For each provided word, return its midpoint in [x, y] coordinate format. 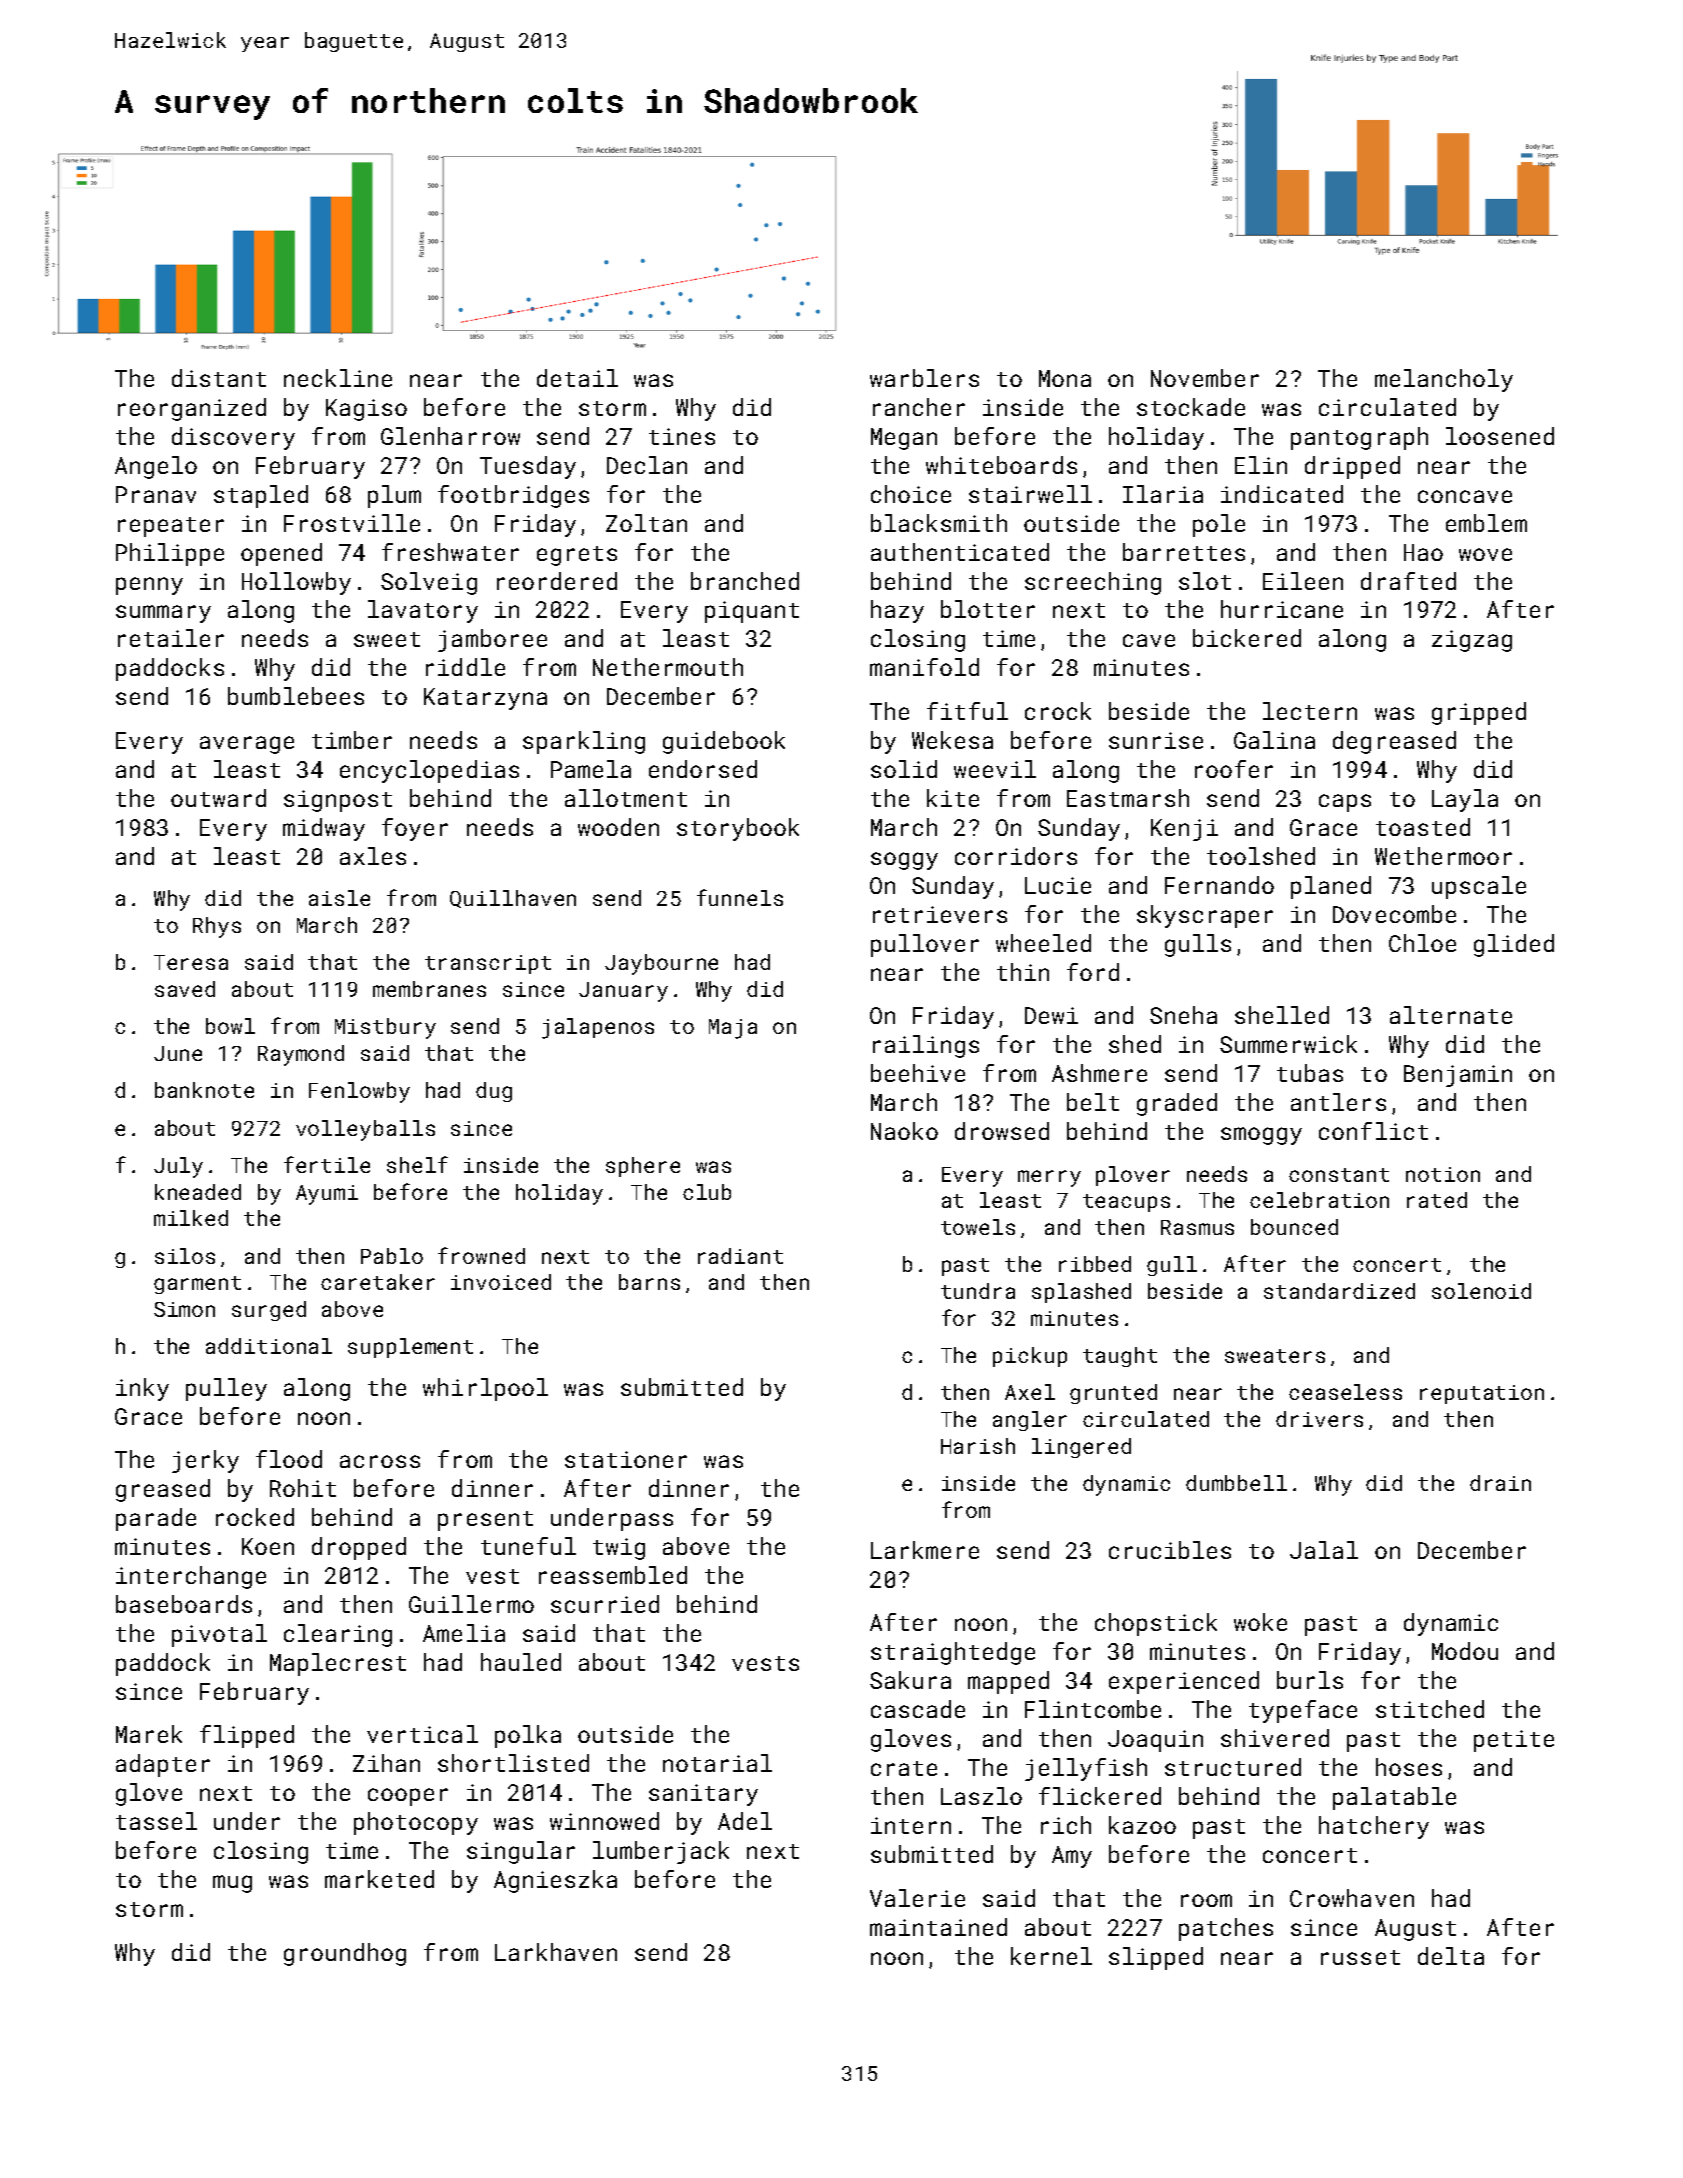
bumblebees [296, 696]
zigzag [1472, 641]
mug [232, 1884]
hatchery [1374, 1827]
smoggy [1261, 1136]
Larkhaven [556, 1952]
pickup [1030, 1357]
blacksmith [939, 523]
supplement [410, 1348]
